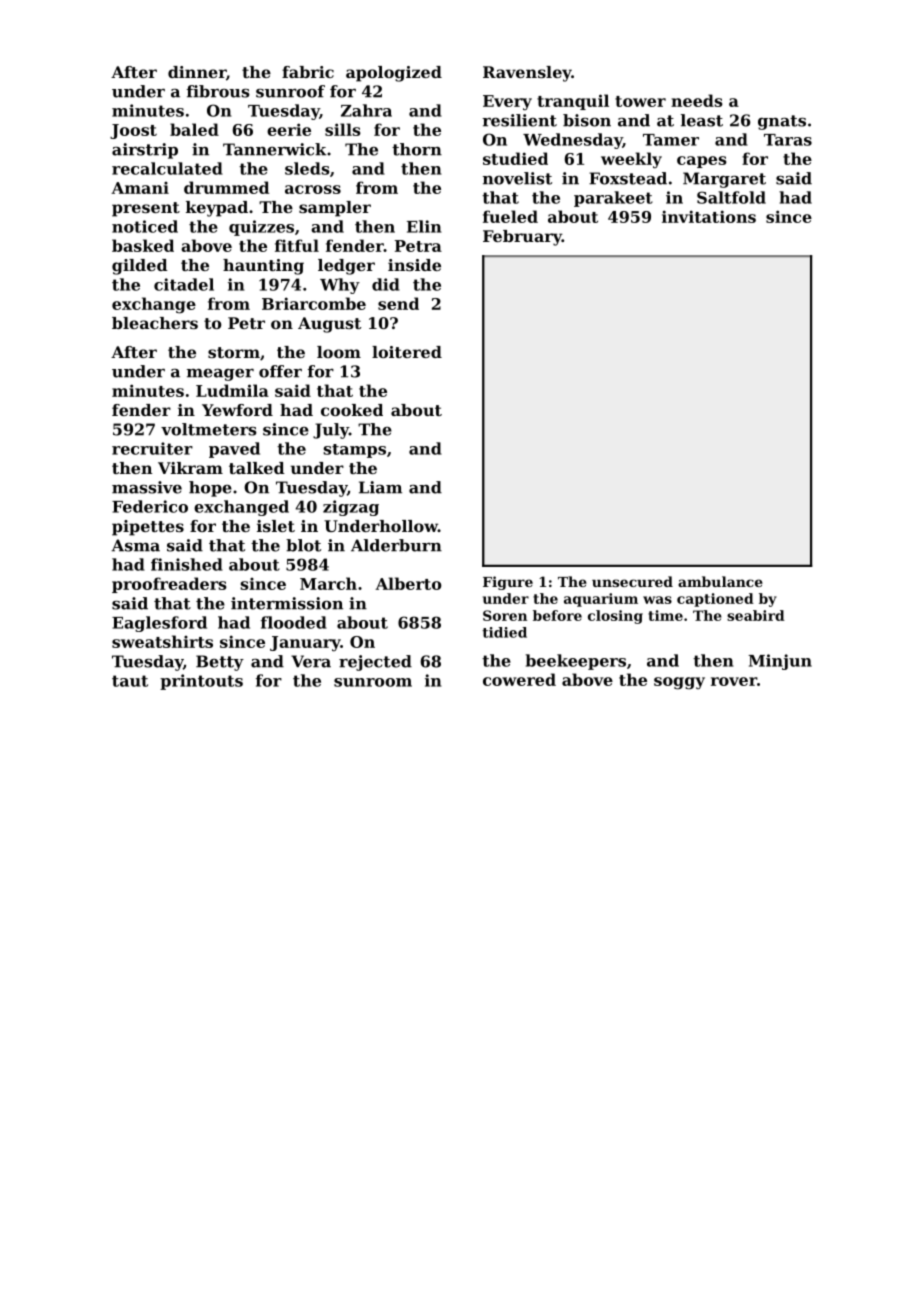 This screenshot has width=924, height=1311. I want to click on invitations, so click(709, 216).
